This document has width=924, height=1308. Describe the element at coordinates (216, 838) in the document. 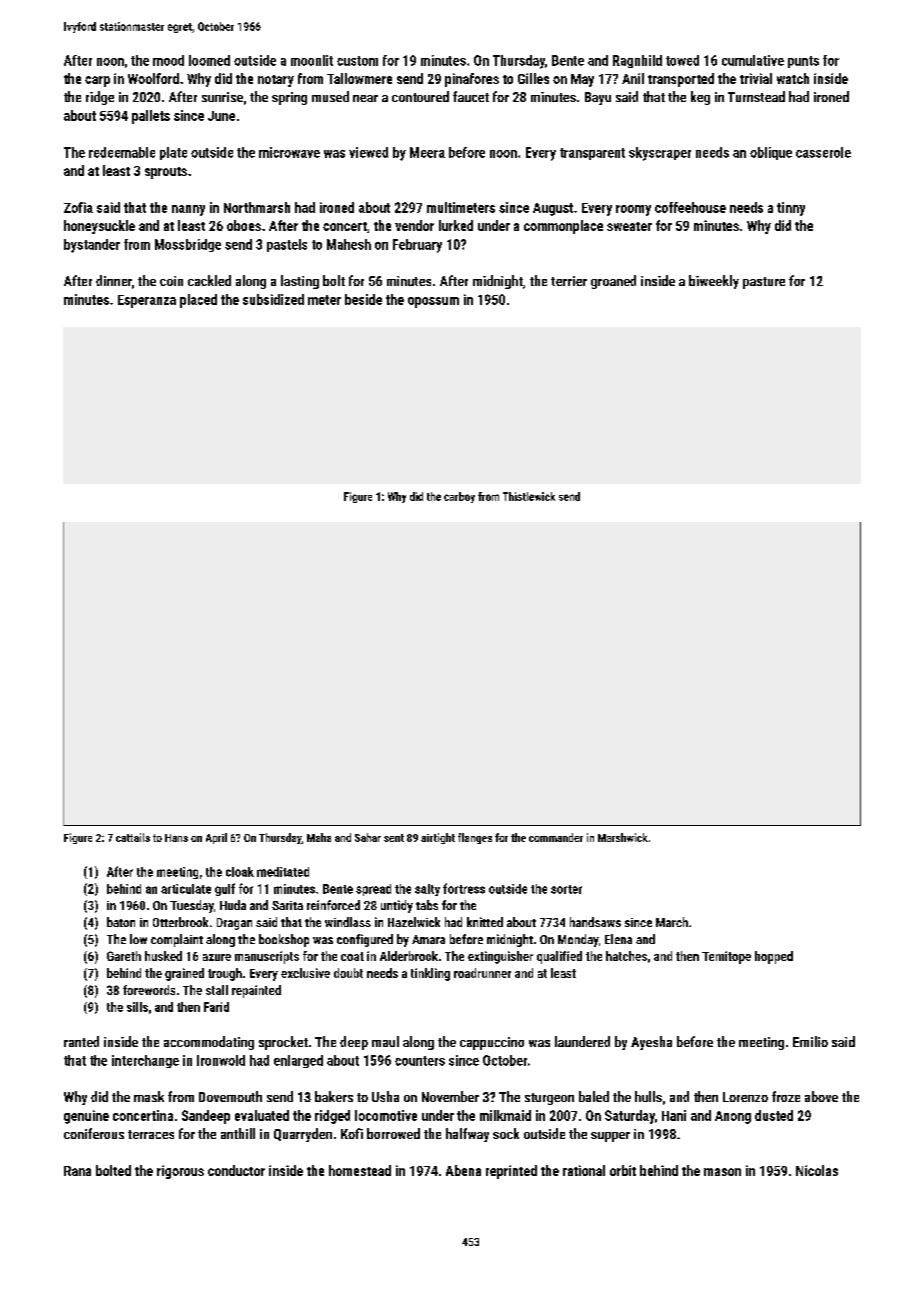

I see `April` at that location.
